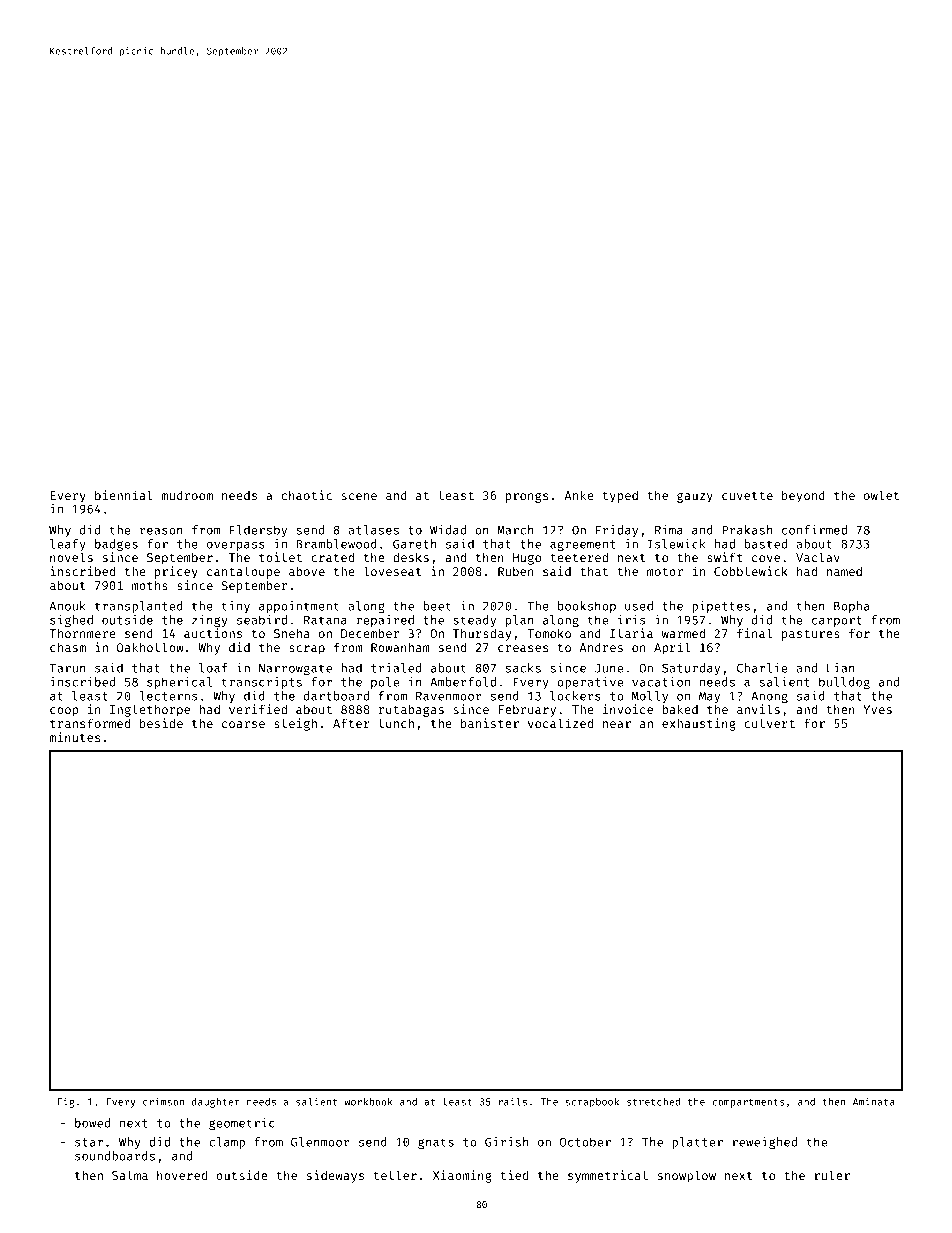  Describe the element at coordinates (66, 1102) in the image. I see `Fig` at that location.
